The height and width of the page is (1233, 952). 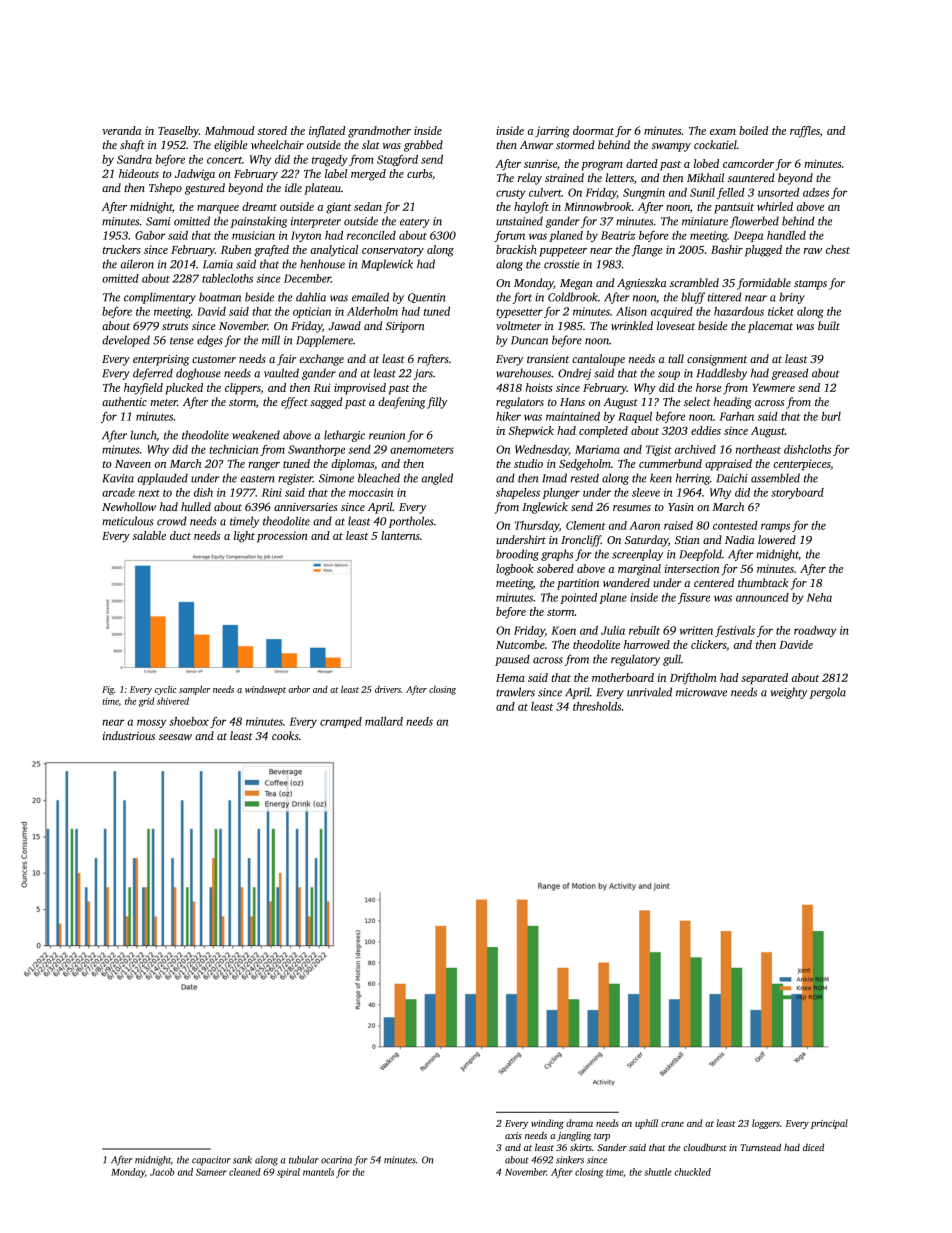 I want to click on greased, so click(x=790, y=374).
